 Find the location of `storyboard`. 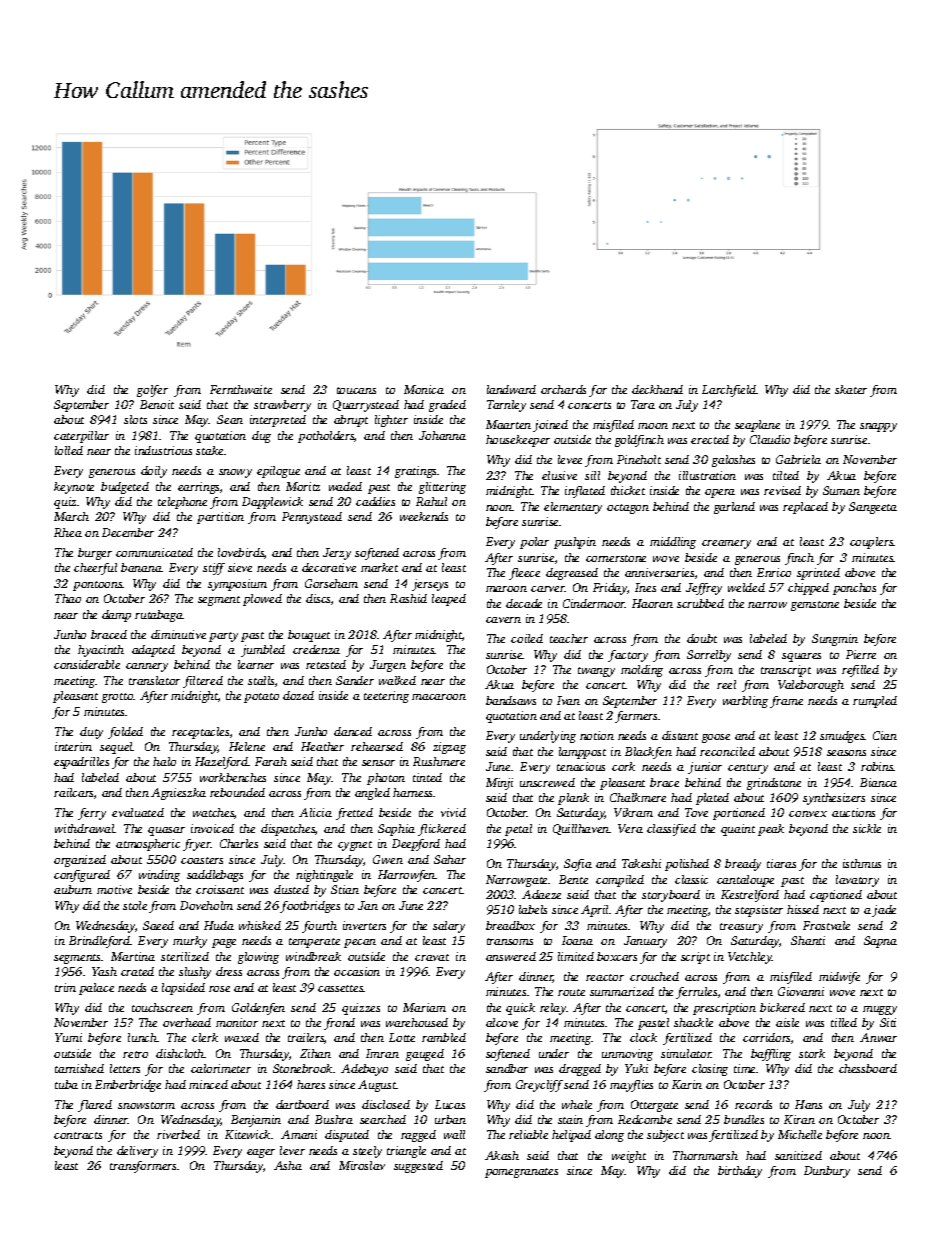

storyboard is located at coordinates (671, 896).
